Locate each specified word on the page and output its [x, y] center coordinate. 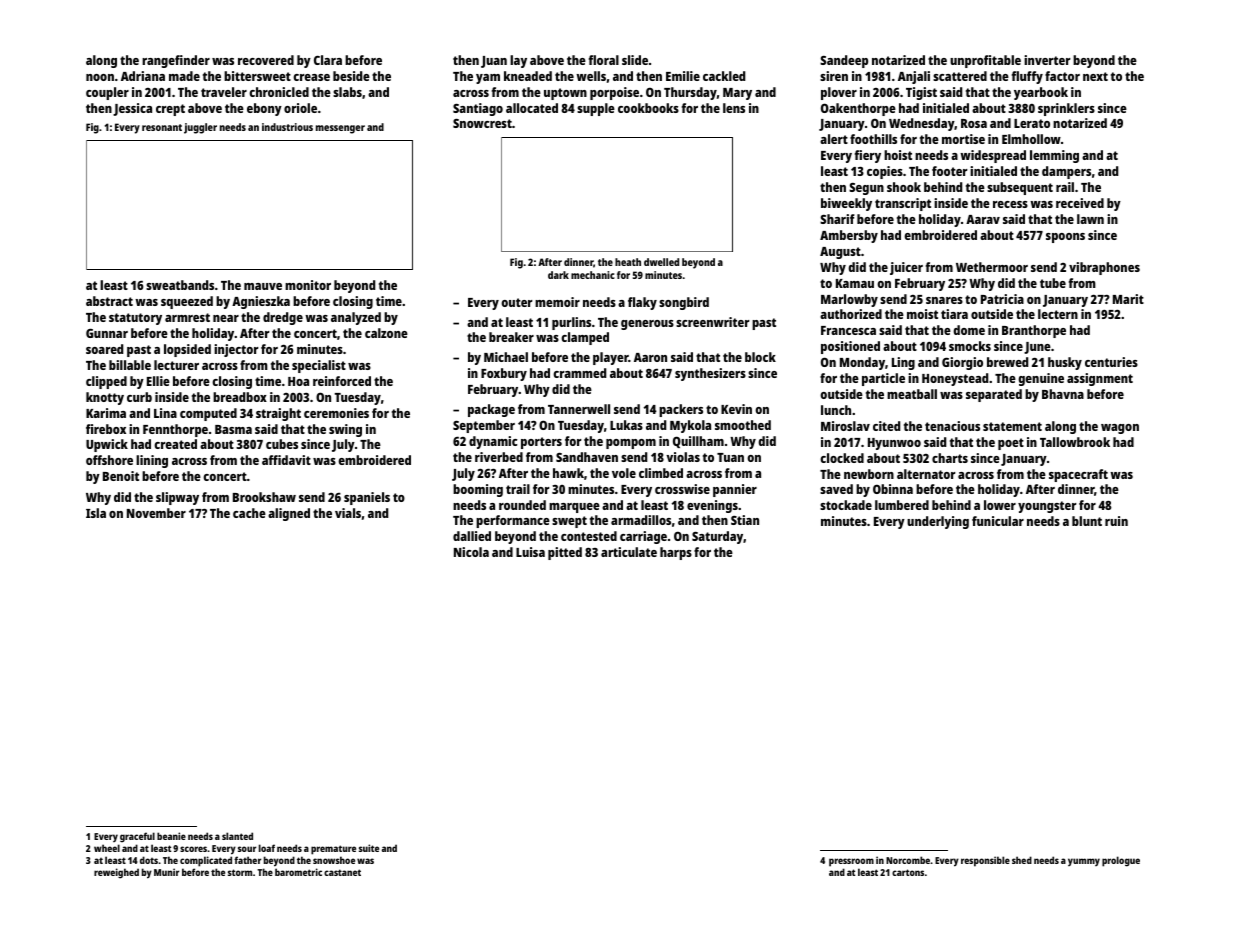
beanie [171, 836]
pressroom [851, 862]
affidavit [286, 460]
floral [604, 60]
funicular [998, 521]
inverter [1047, 60]
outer [517, 302]
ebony [264, 109]
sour [247, 849]
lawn [1090, 219]
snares [944, 300]
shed [1022, 860]
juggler [200, 128]
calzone [386, 333]
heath [628, 262]
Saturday [717, 537]
